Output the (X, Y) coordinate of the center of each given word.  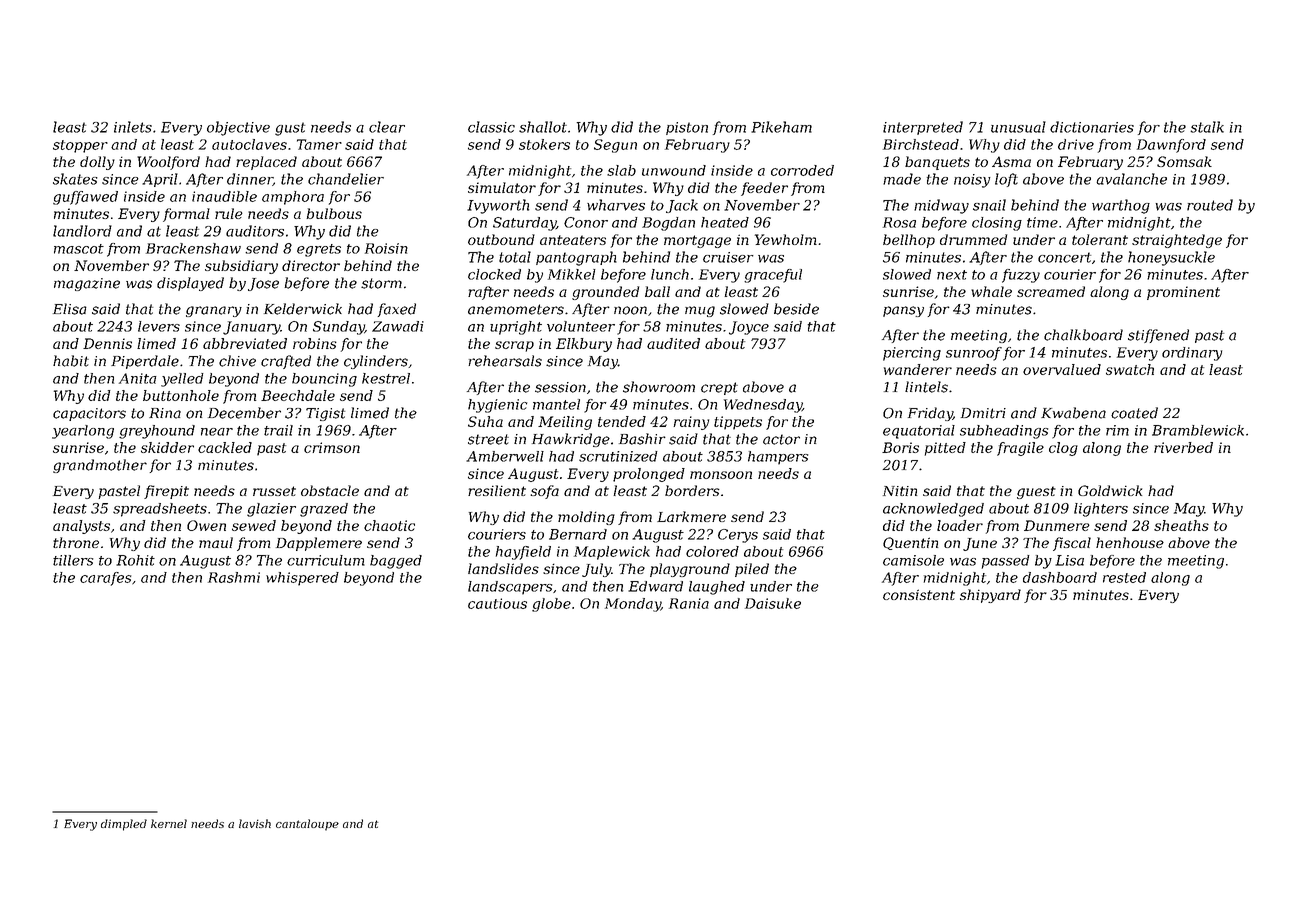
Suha (485, 421)
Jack (682, 206)
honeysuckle (1171, 258)
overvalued (1062, 369)
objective (238, 128)
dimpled (124, 825)
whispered (302, 579)
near (217, 432)
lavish (255, 823)
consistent (919, 594)
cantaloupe (307, 825)
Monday (633, 605)
